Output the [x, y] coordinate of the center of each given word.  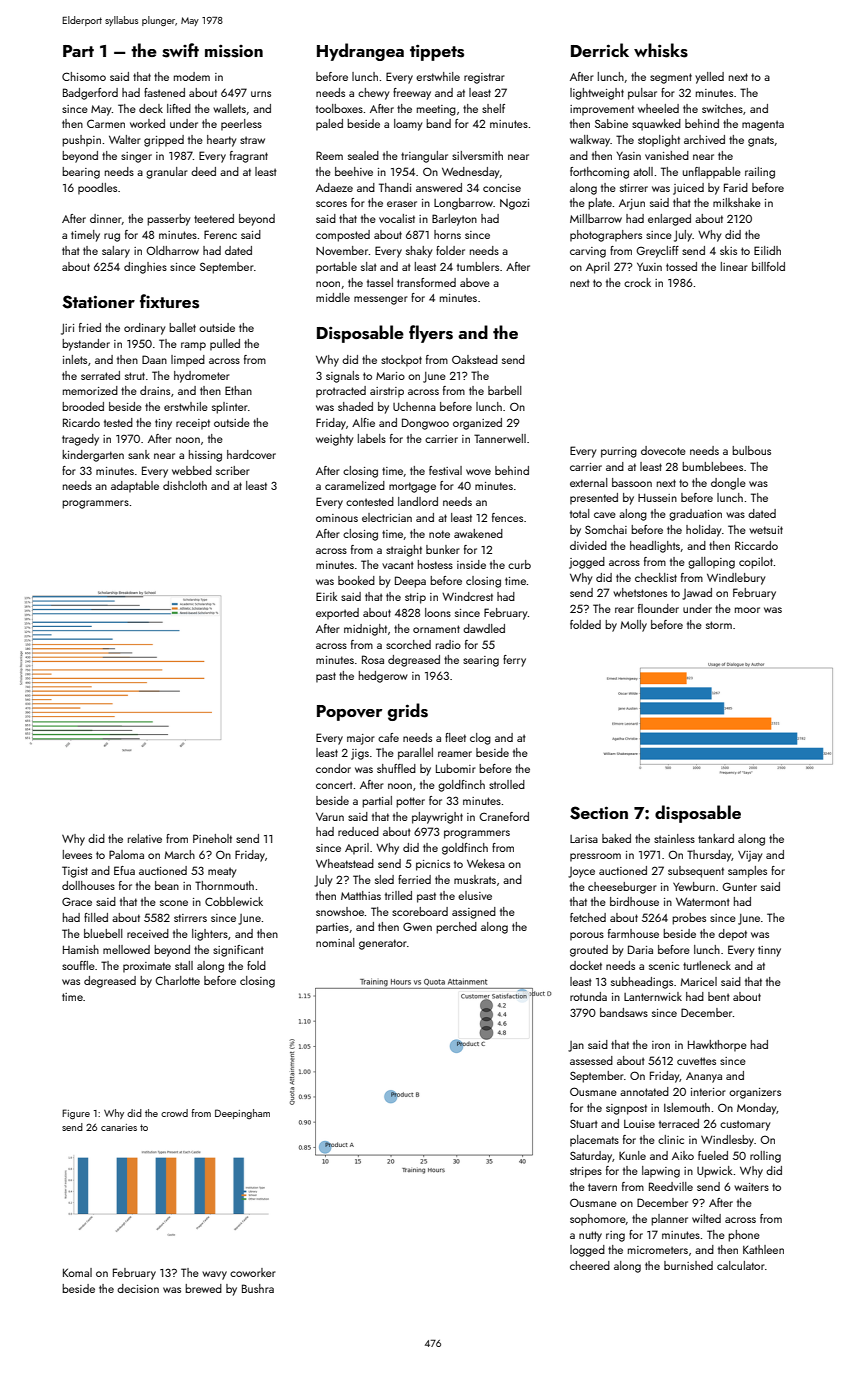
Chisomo [84, 76]
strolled [507, 784]
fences [507, 517]
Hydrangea [360, 52]
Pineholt [212, 838]
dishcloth [185, 485]
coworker [253, 1272]
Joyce [581, 872]
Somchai [606, 529]
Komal [77, 1272]
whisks [661, 50]
